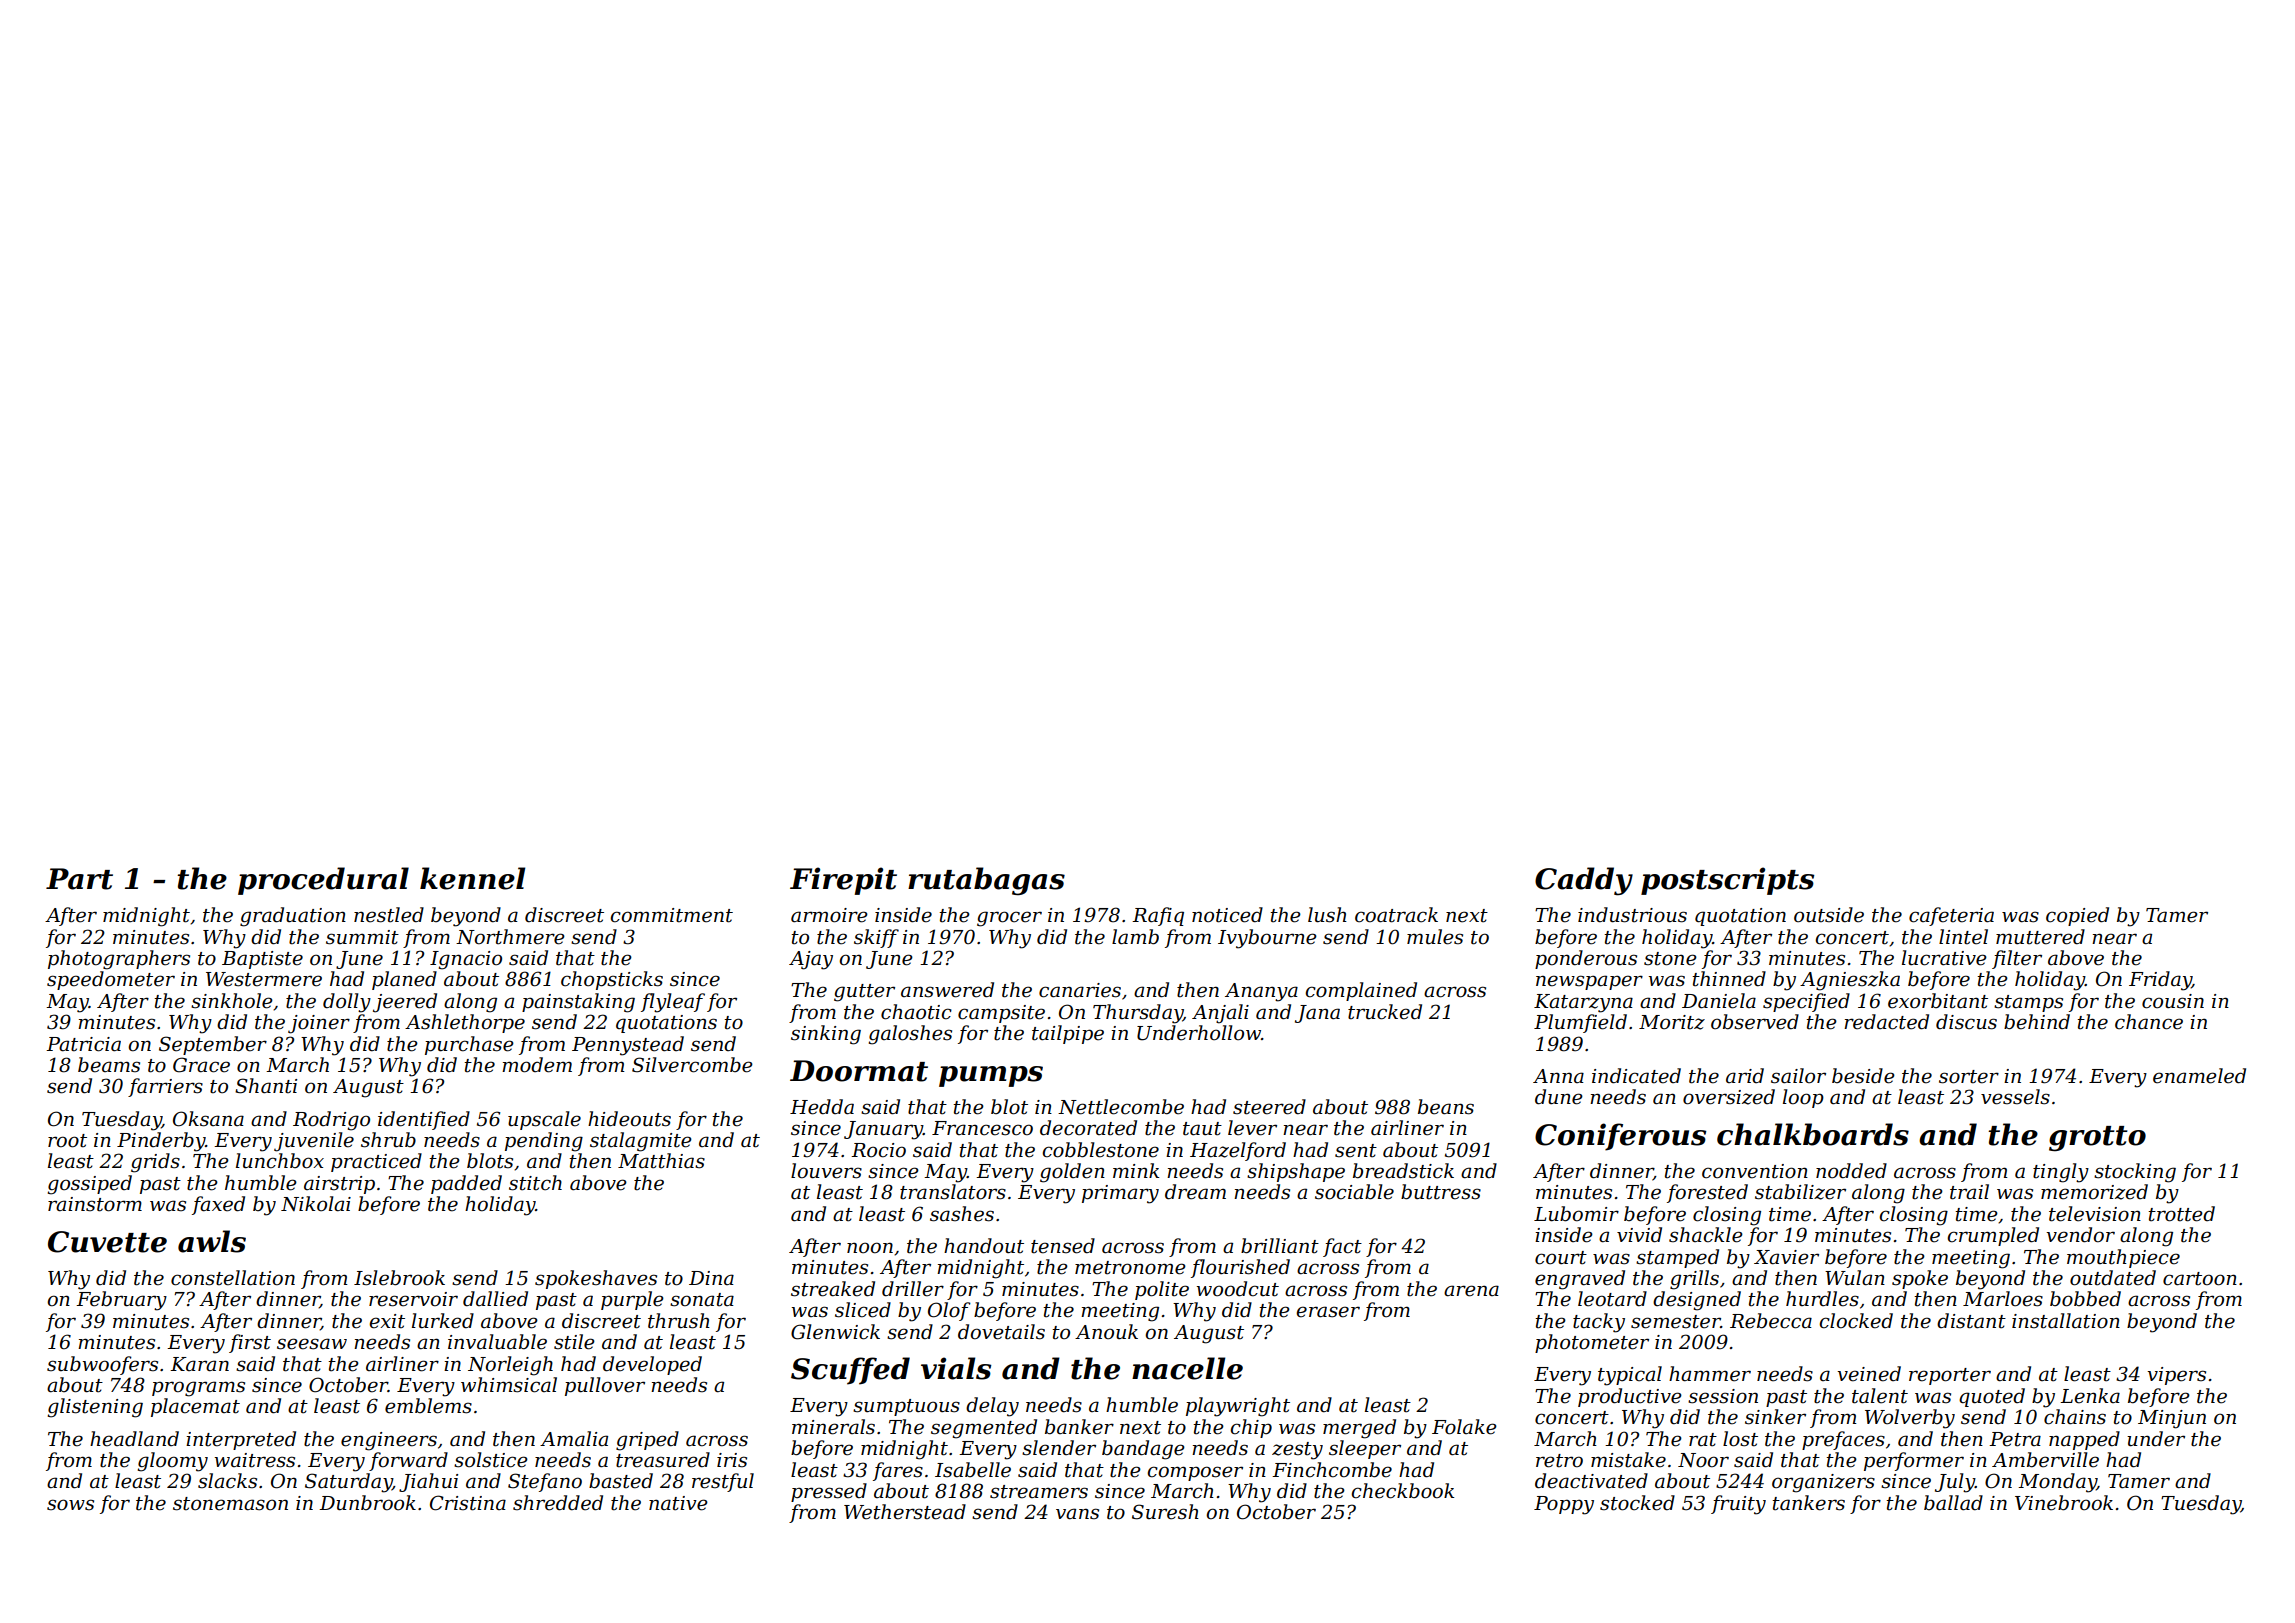  Describe the element at coordinates (323, 881) in the image. I see `procedural` at that location.
